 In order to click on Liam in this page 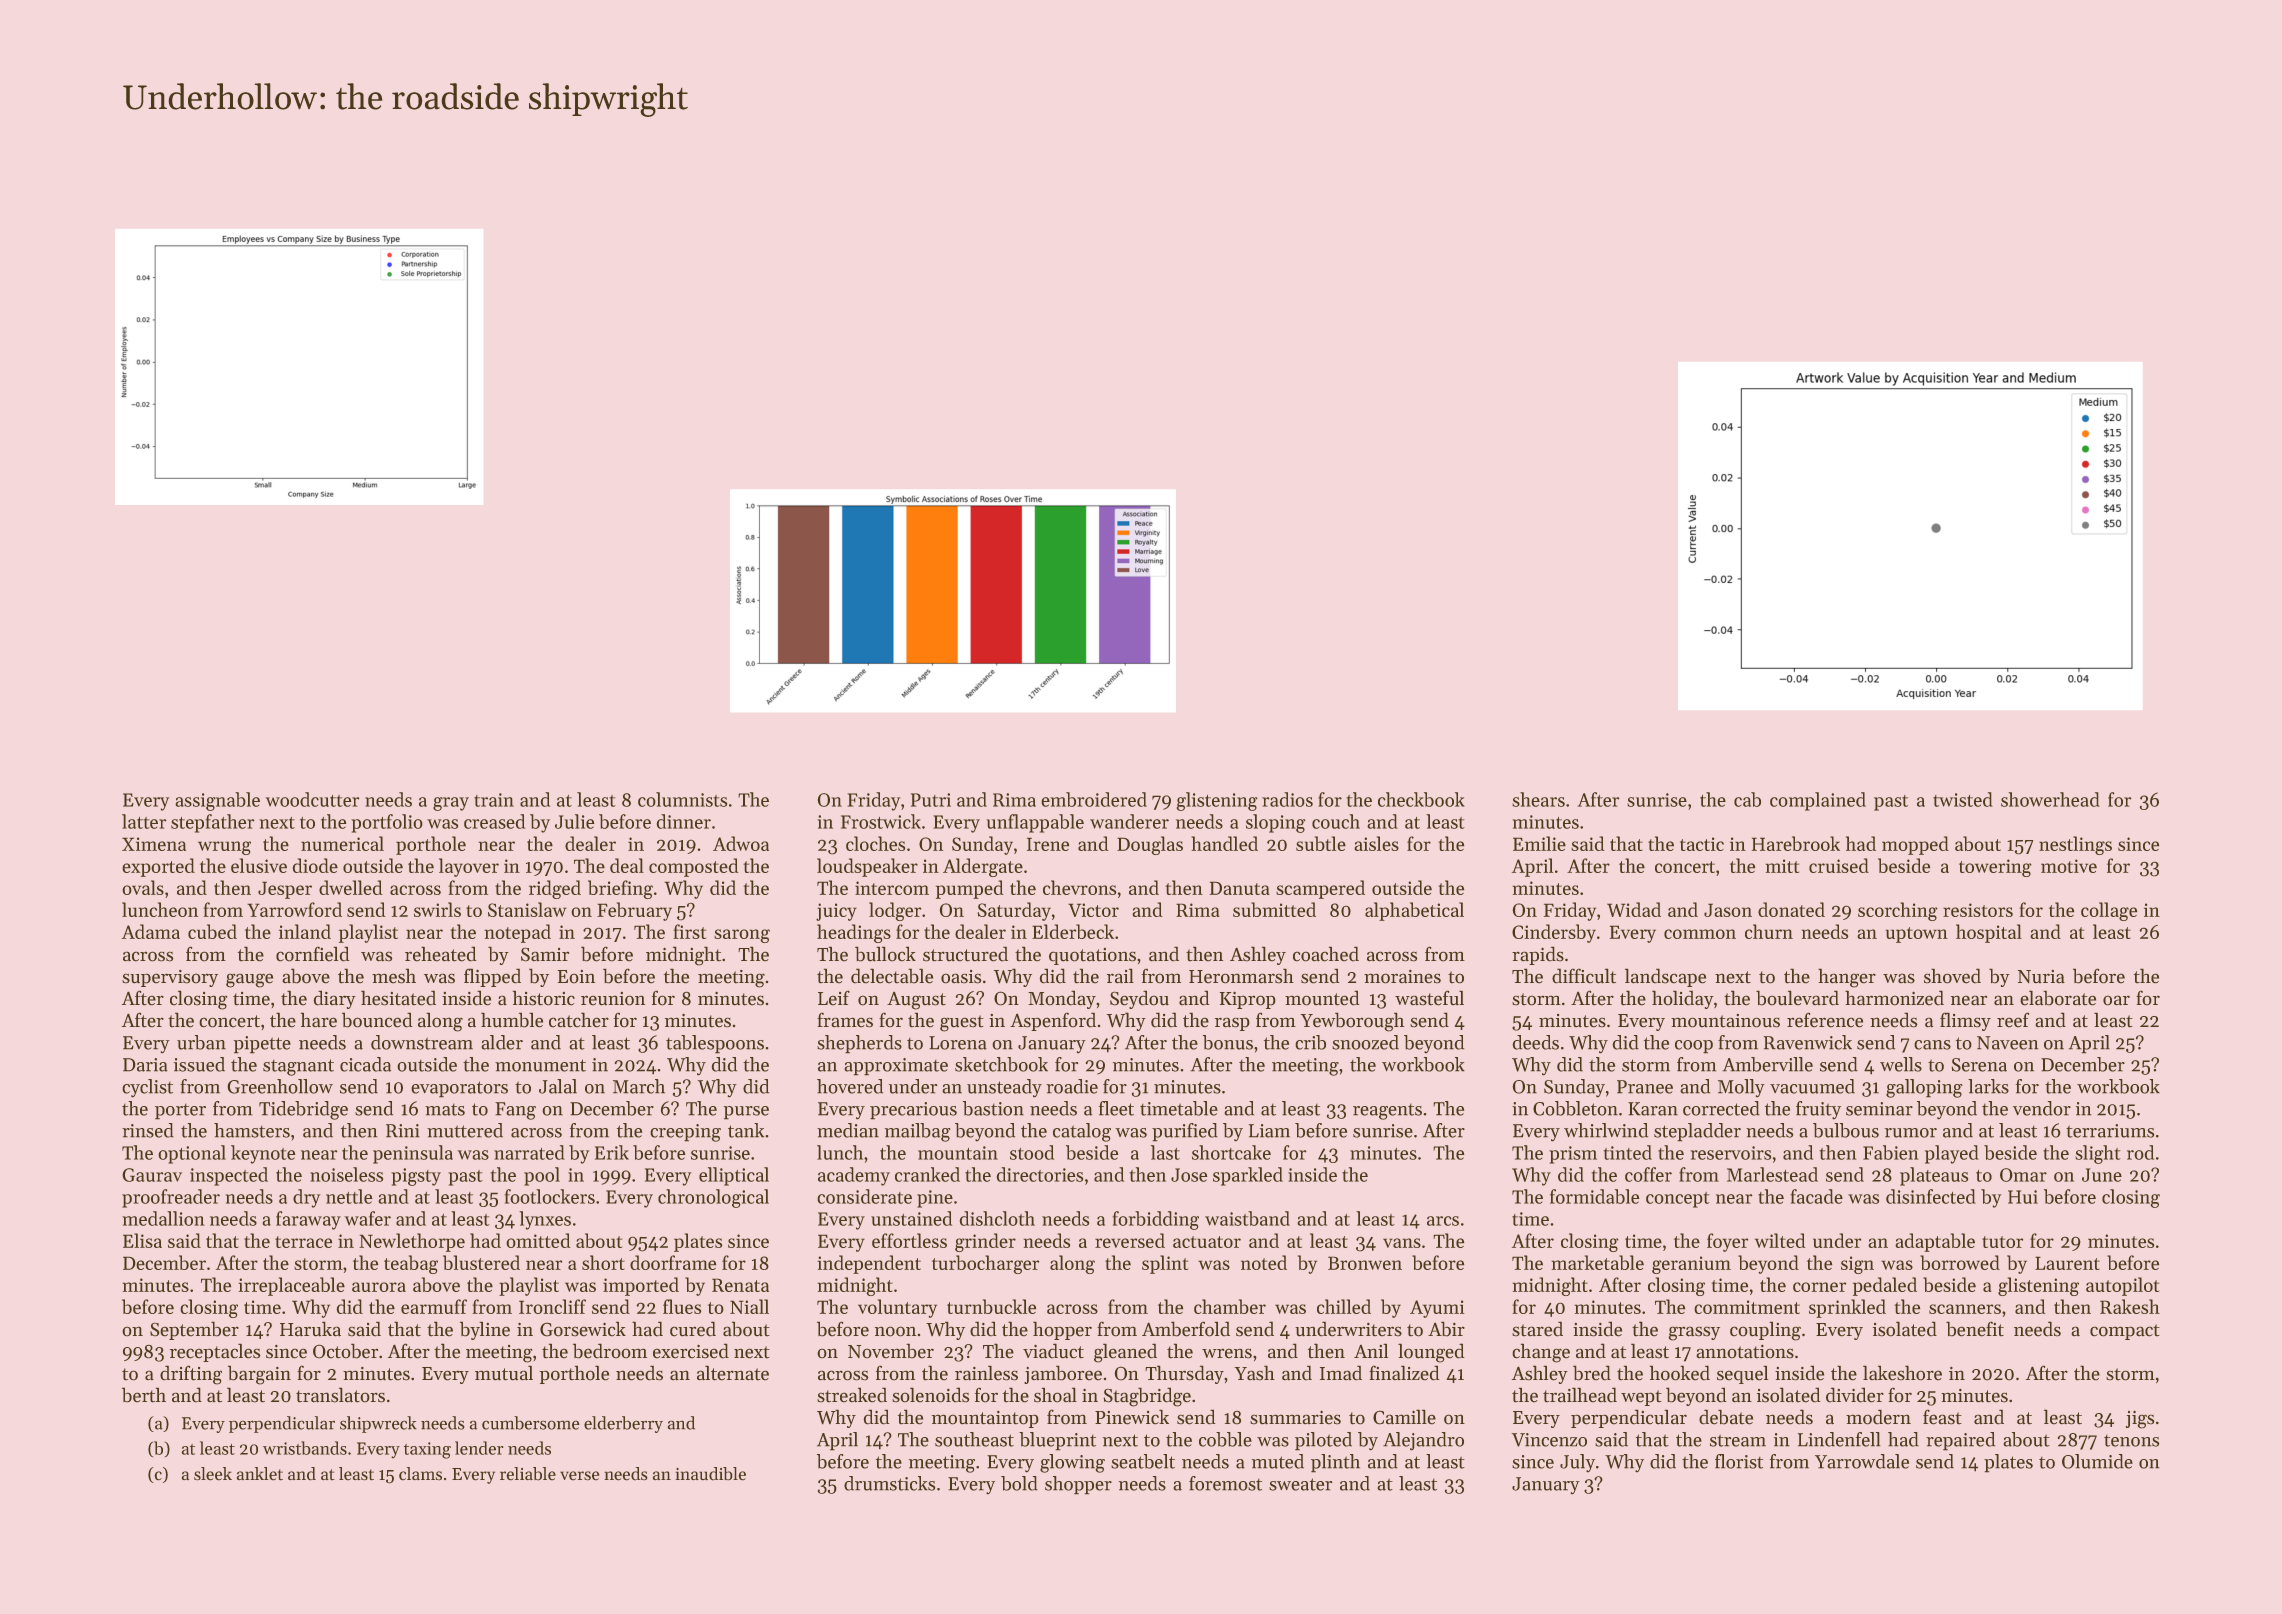, I will do `click(1269, 1131)`.
